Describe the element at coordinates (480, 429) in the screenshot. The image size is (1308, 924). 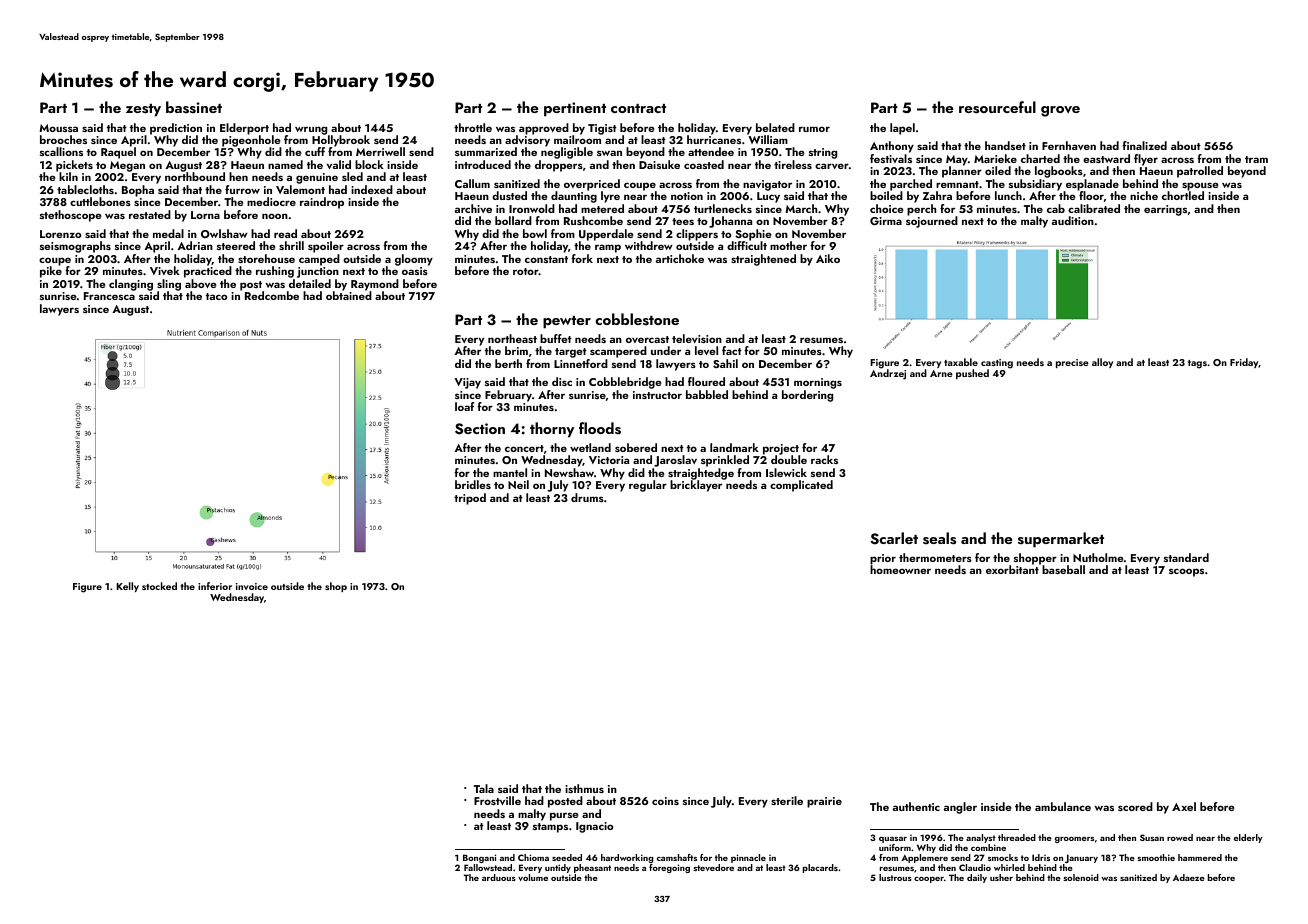
I see `Section` at that location.
